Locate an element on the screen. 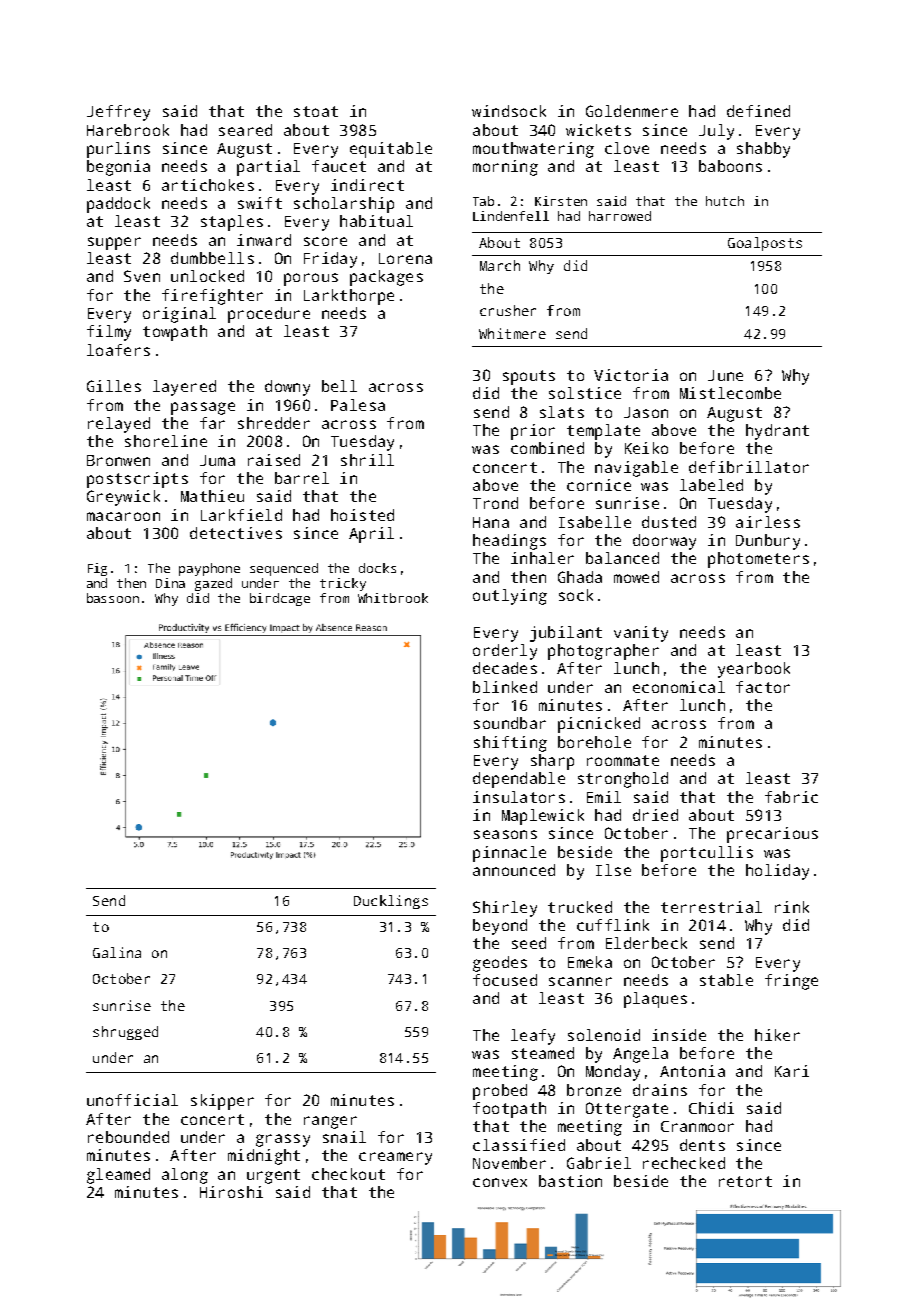 Image resolution: width=908 pixels, height=1316 pixels. blinked is located at coordinates (505, 687).
